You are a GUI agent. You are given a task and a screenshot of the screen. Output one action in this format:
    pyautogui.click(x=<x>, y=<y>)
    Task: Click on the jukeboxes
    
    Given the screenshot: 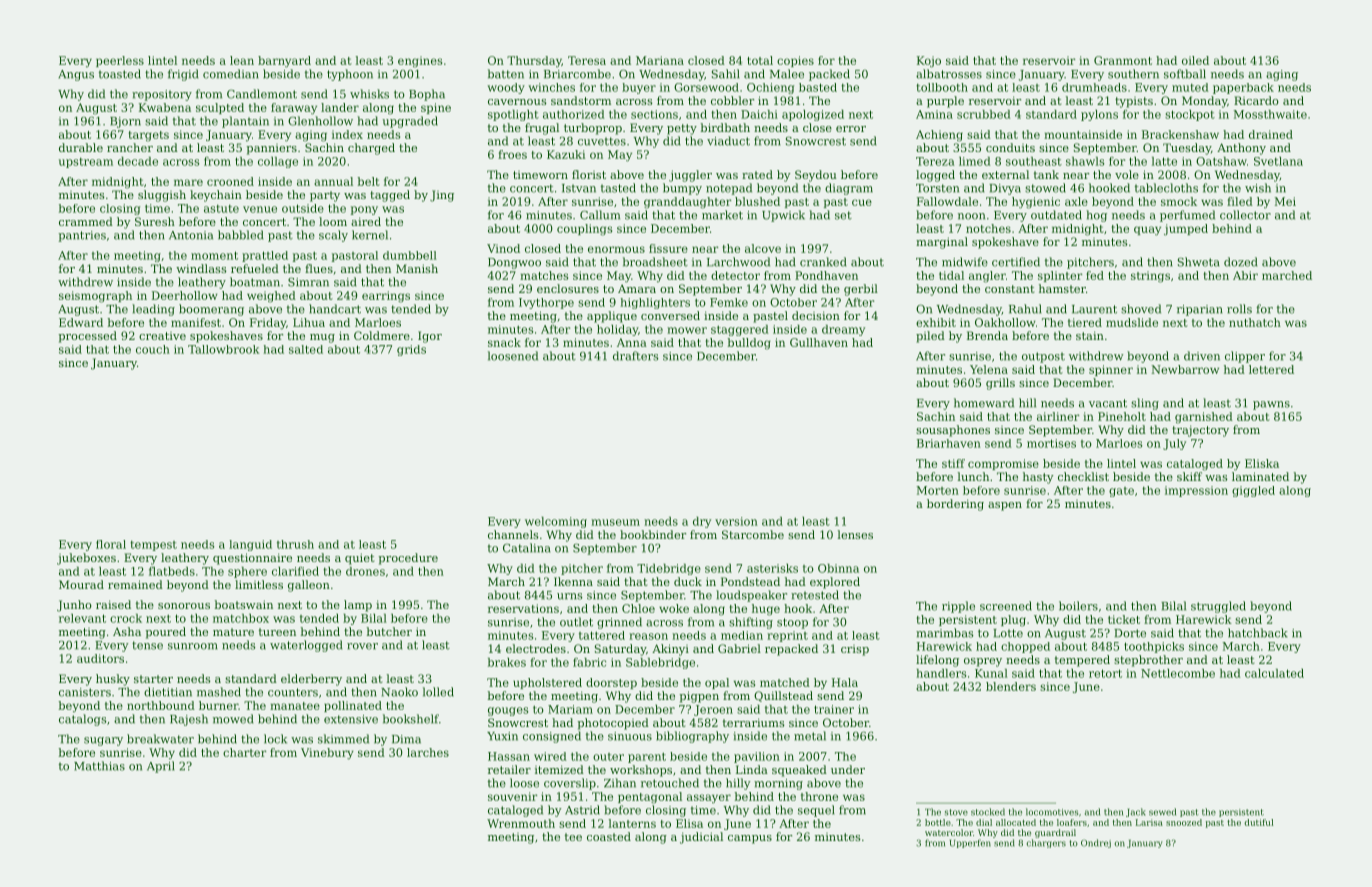 What is the action you would take?
    pyautogui.click(x=86, y=559)
